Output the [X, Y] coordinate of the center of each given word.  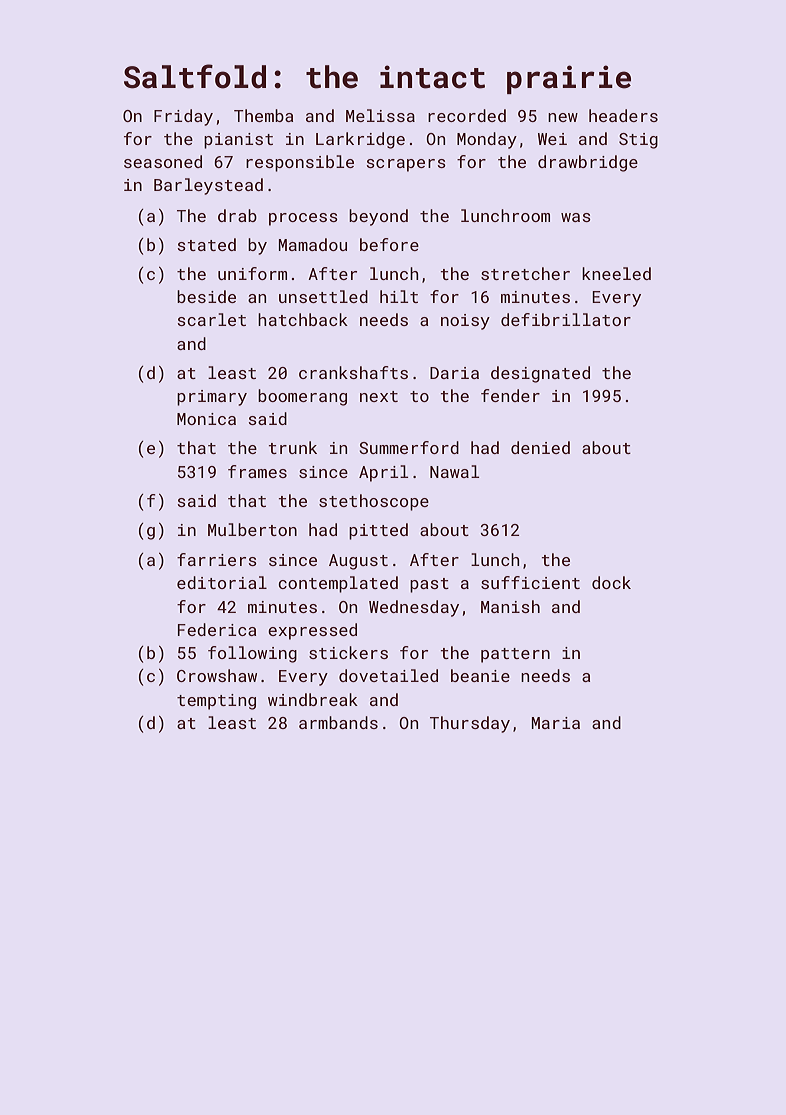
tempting [216, 702]
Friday [183, 117]
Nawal [454, 471]
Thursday [470, 724]
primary [212, 398]
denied [540, 447]
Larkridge [360, 140]
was [576, 217]
